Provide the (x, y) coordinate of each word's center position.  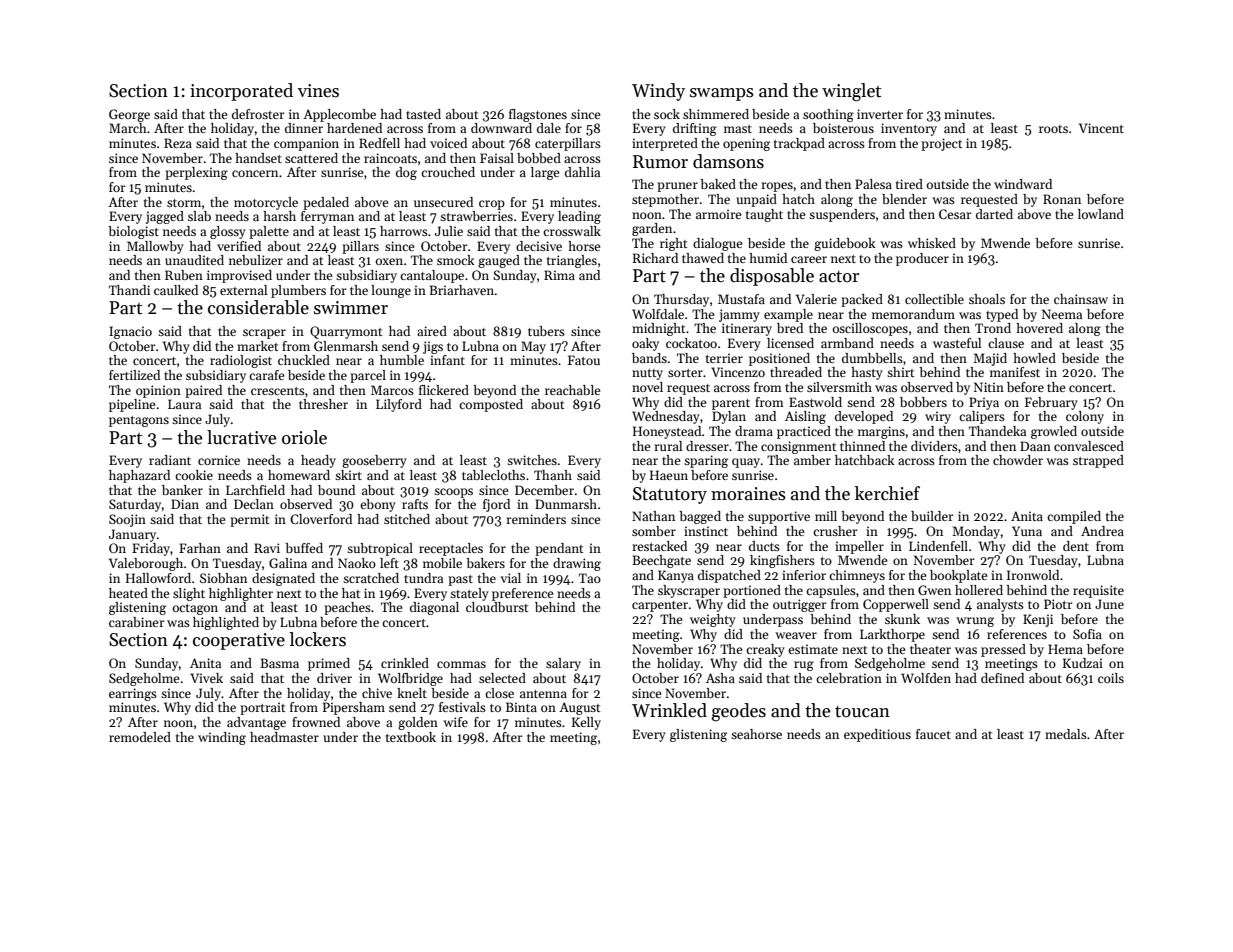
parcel (368, 376)
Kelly (586, 723)
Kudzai (1083, 663)
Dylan (729, 417)
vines (318, 91)
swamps (722, 94)
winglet (851, 92)
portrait (263, 708)
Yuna (1027, 531)
